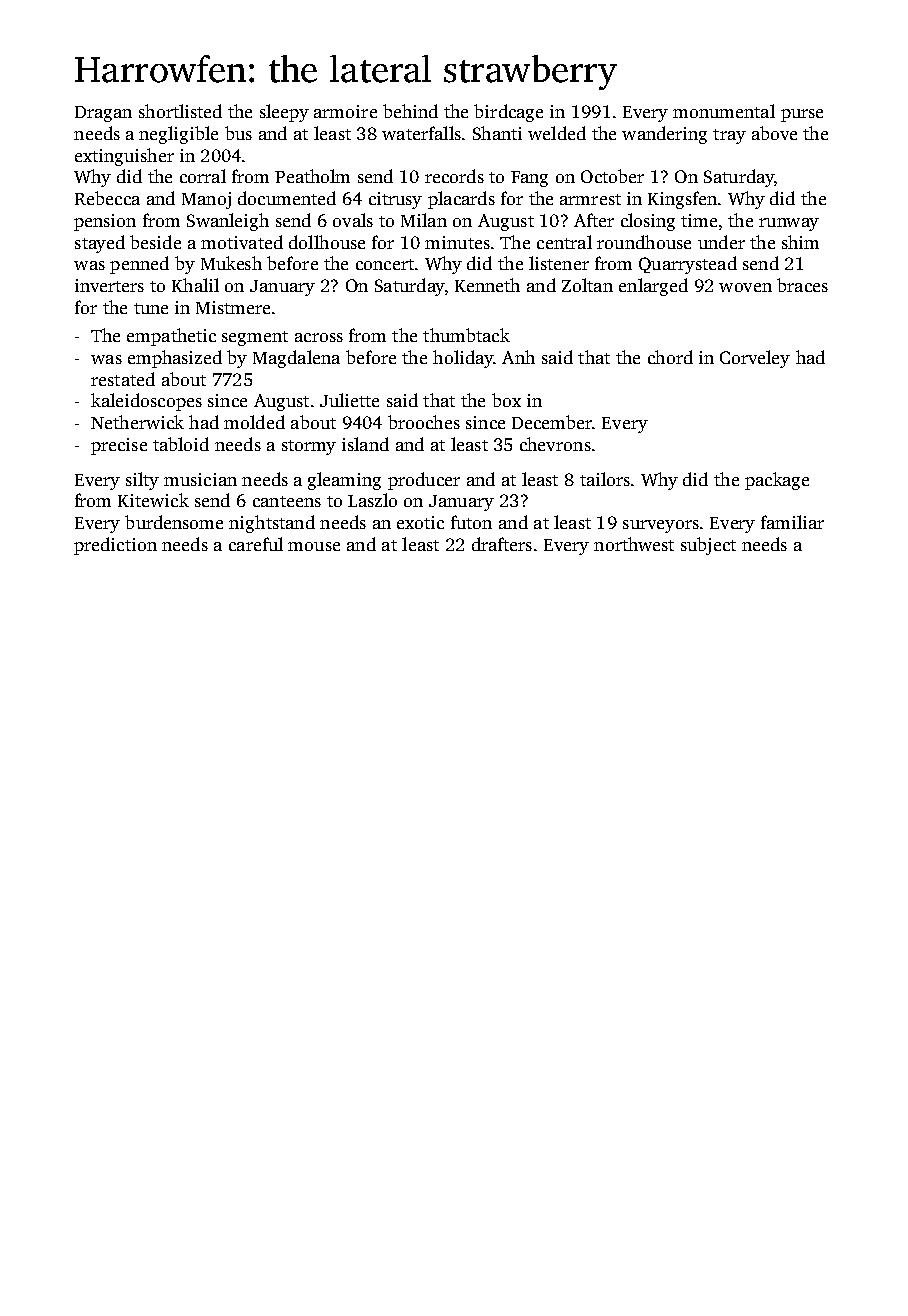  What do you see at coordinates (424, 422) in the screenshot?
I see `brooches` at bounding box center [424, 422].
